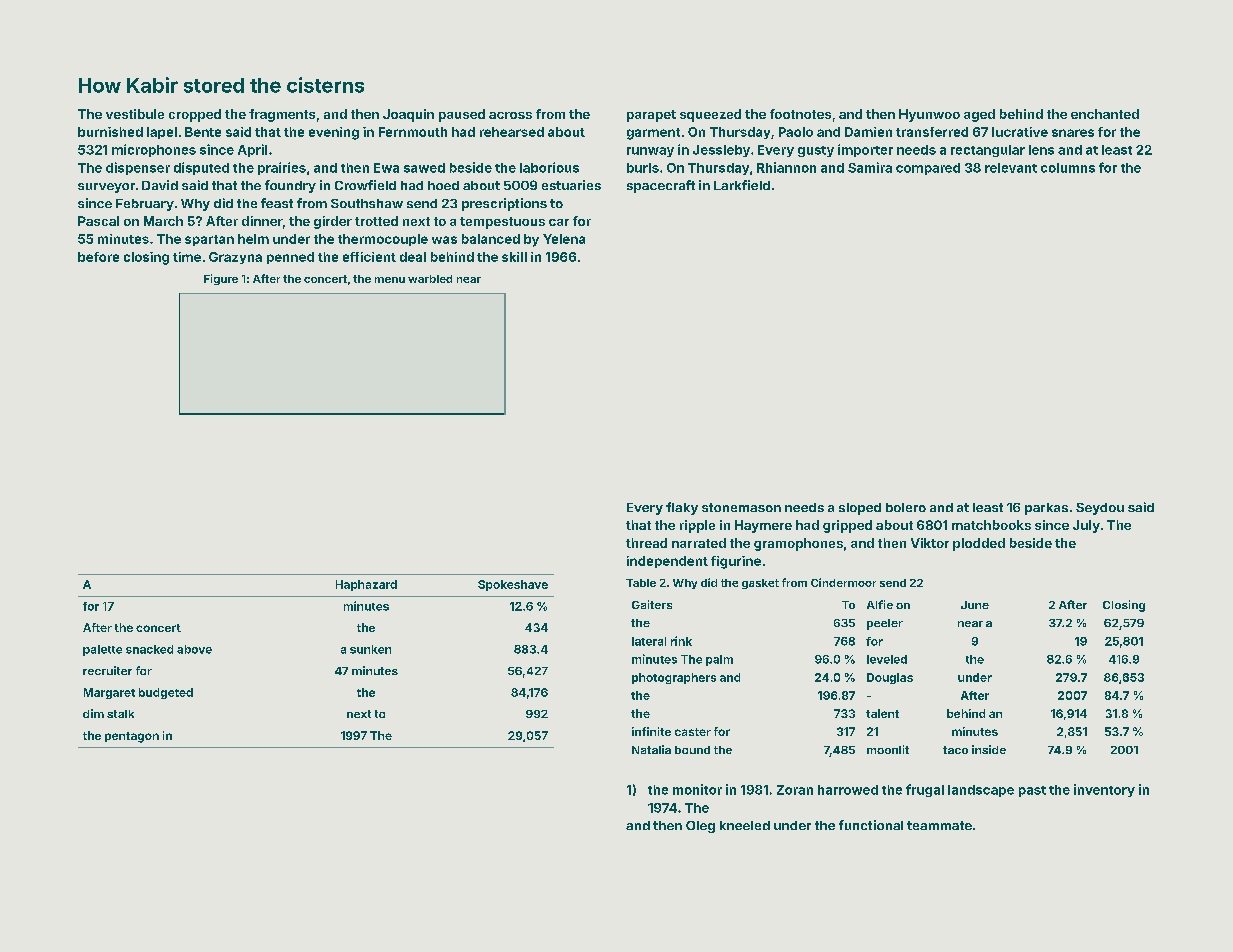 The image size is (1233, 952). What do you see at coordinates (430, 279) in the screenshot?
I see `warbled` at bounding box center [430, 279].
